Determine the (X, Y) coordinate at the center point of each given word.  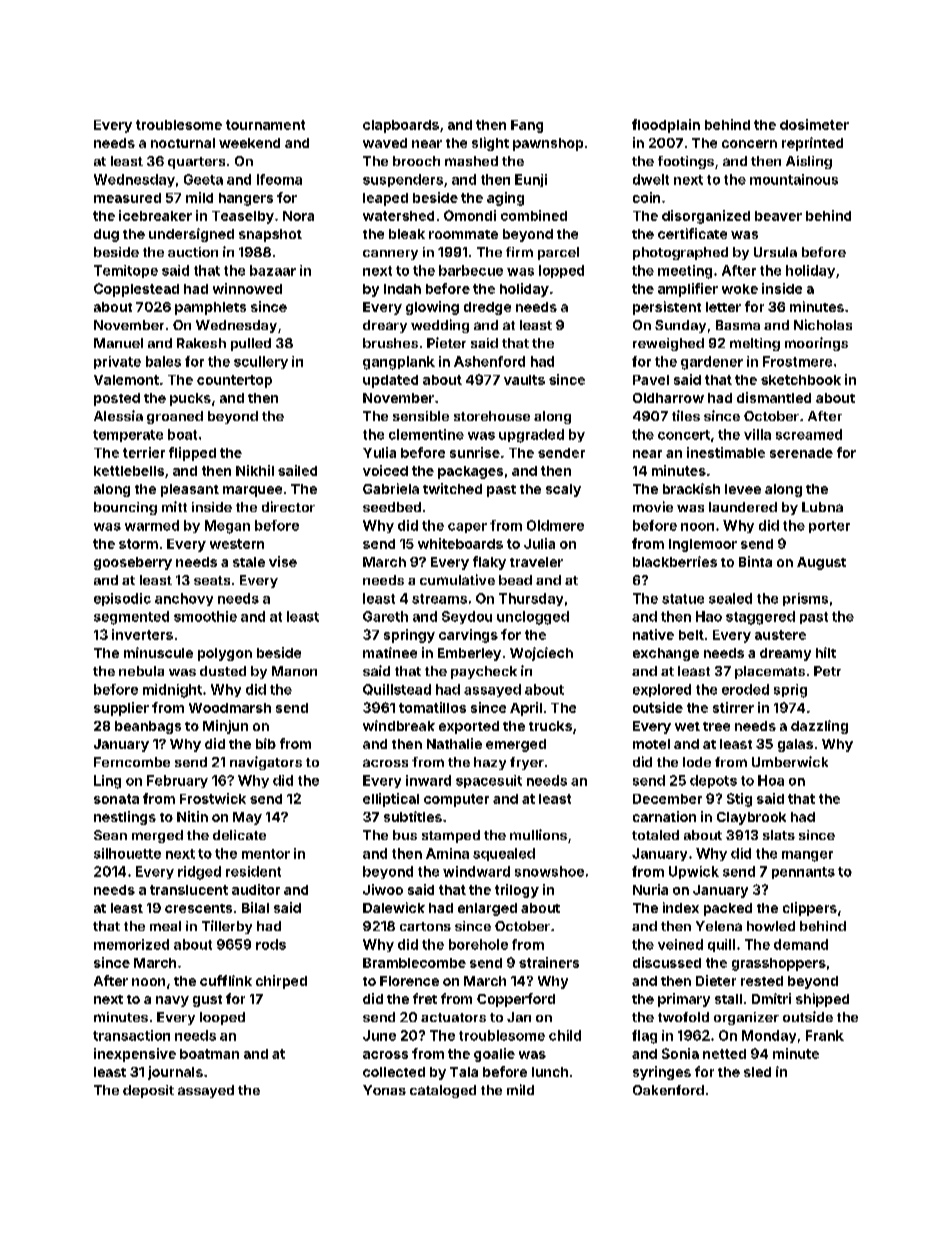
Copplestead (136, 290)
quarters (196, 163)
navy (172, 1001)
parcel (558, 253)
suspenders (403, 180)
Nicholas (823, 324)
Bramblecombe (414, 963)
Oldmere (555, 525)
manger (807, 856)
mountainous (794, 179)
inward (428, 780)
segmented (131, 618)
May (247, 818)
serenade (801, 453)
